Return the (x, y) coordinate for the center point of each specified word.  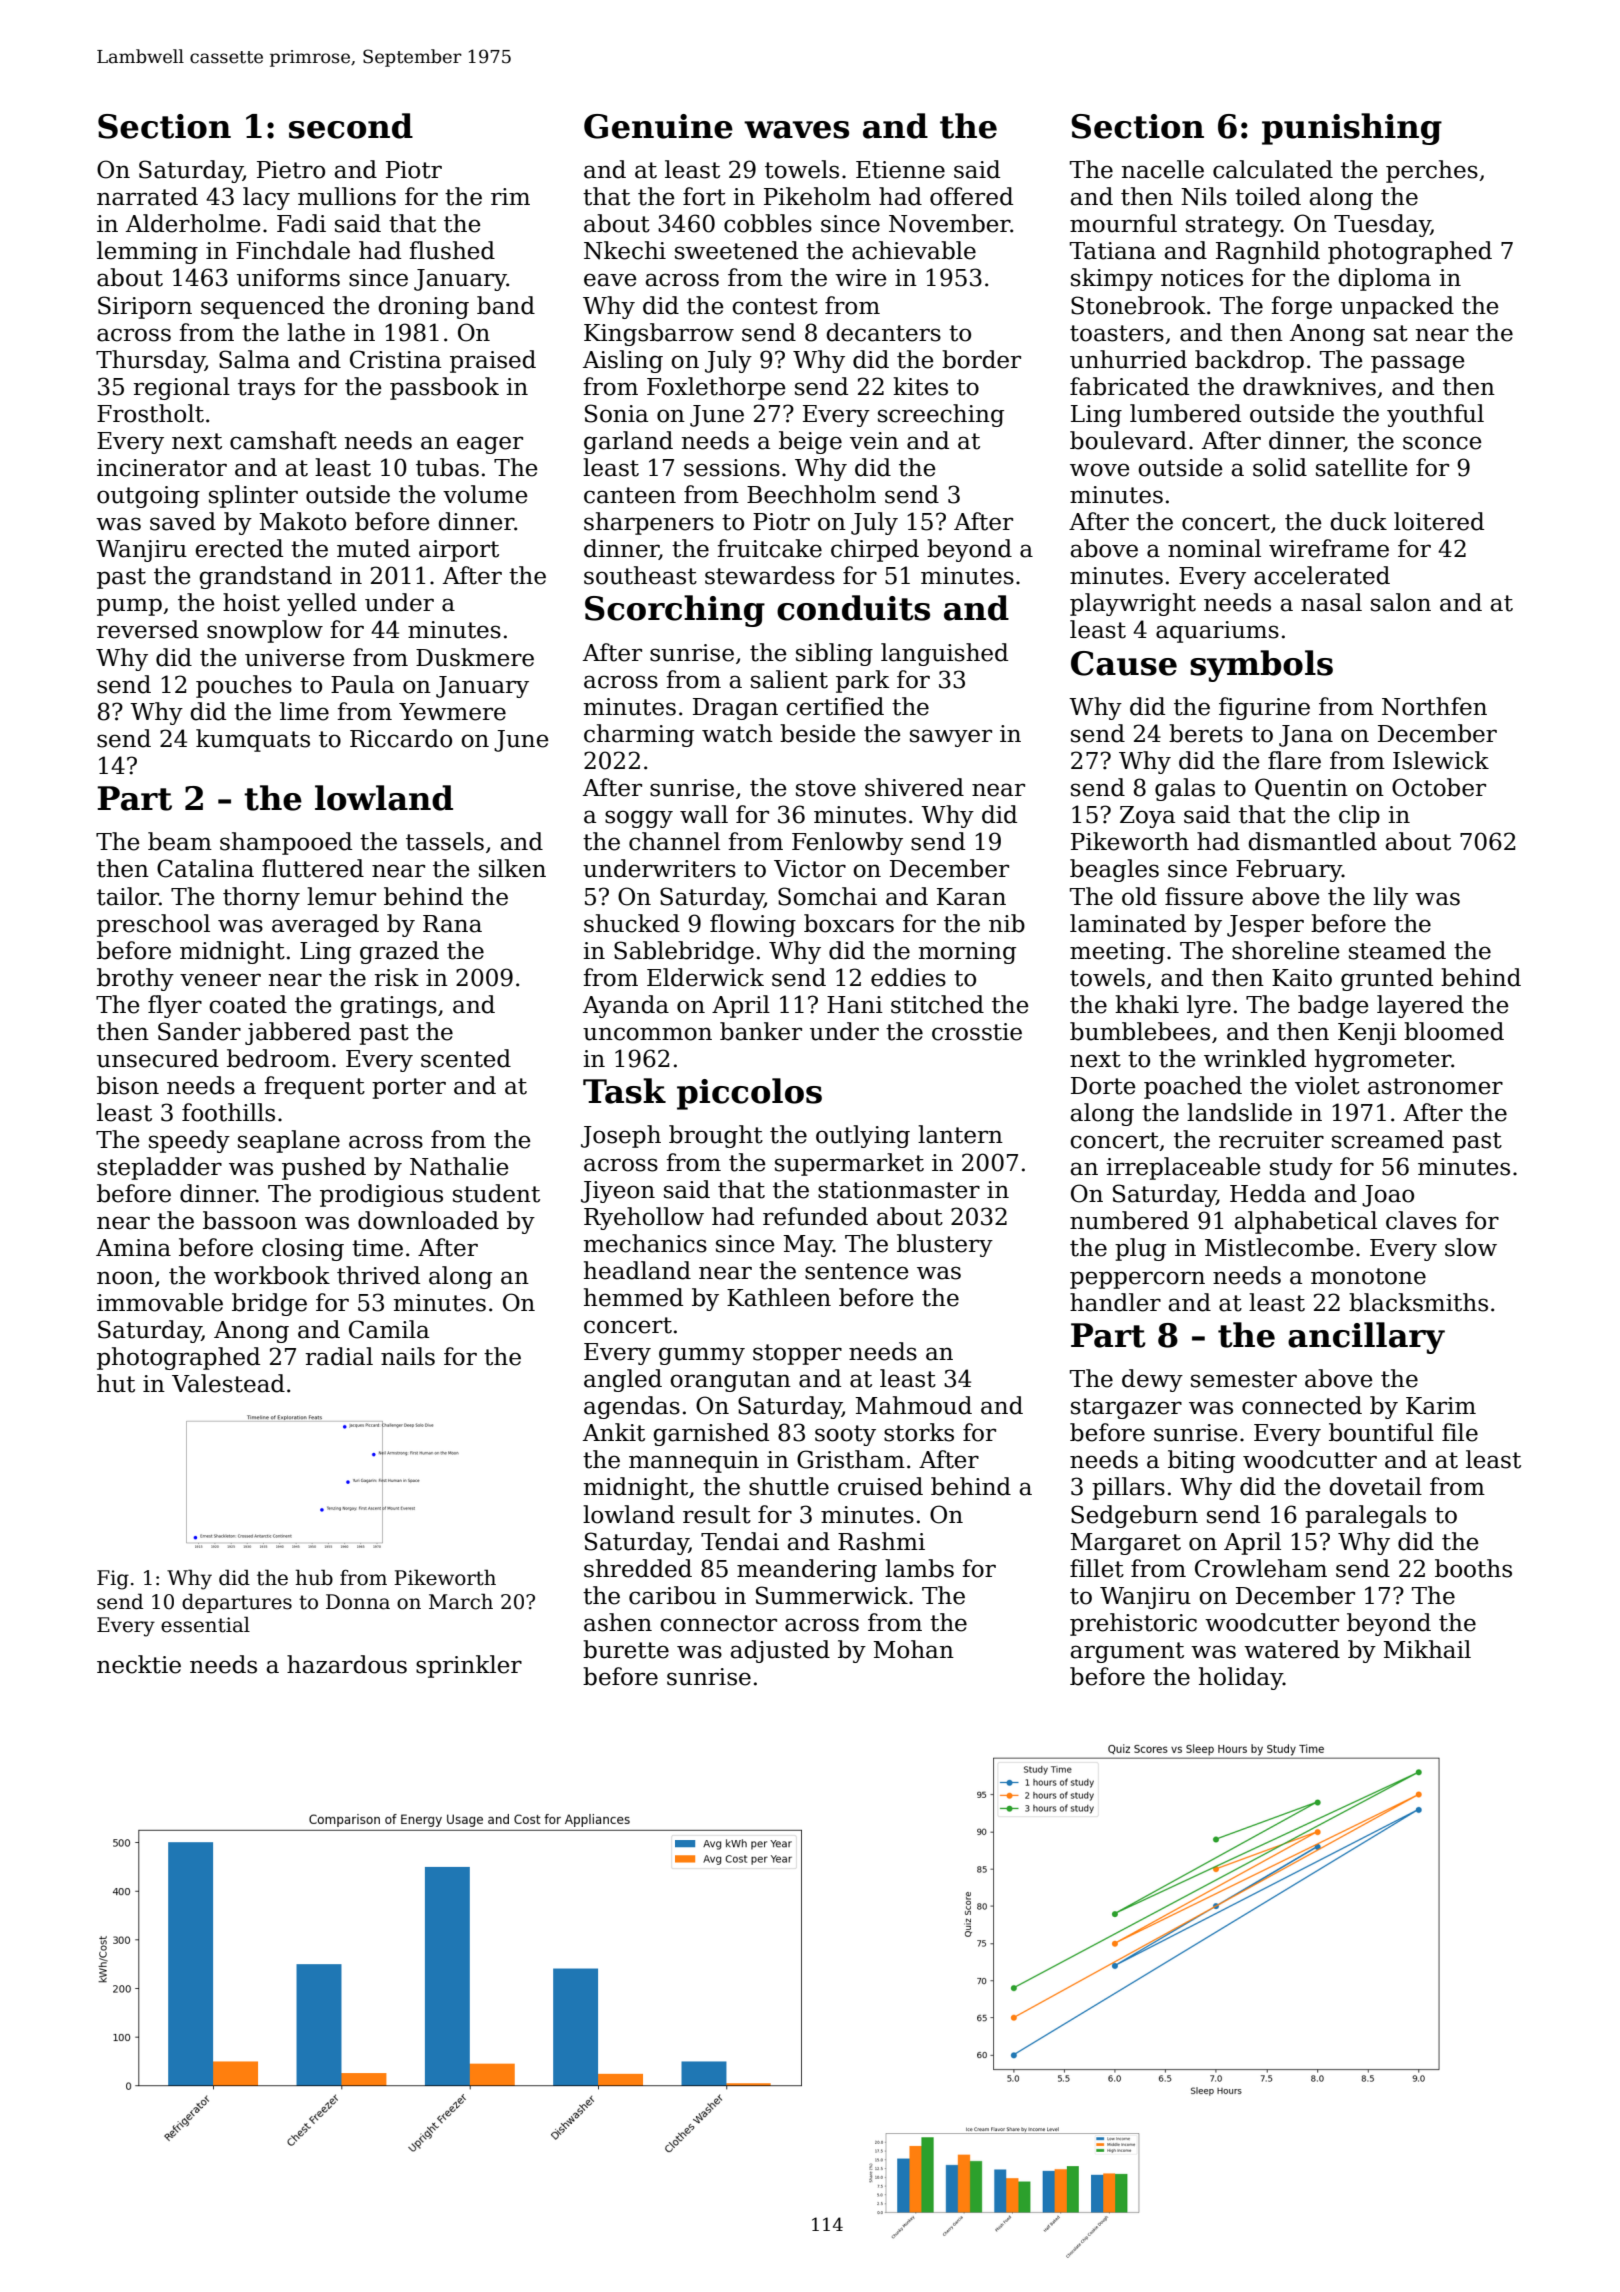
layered (1420, 1006)
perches (1432, 171)
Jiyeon (618, 1192)
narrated (147, 196)
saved (183, 521)
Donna (358, 1602)
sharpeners (649, 523)
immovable (160, 1302)
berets (1206, 733)
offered (971, 196)
